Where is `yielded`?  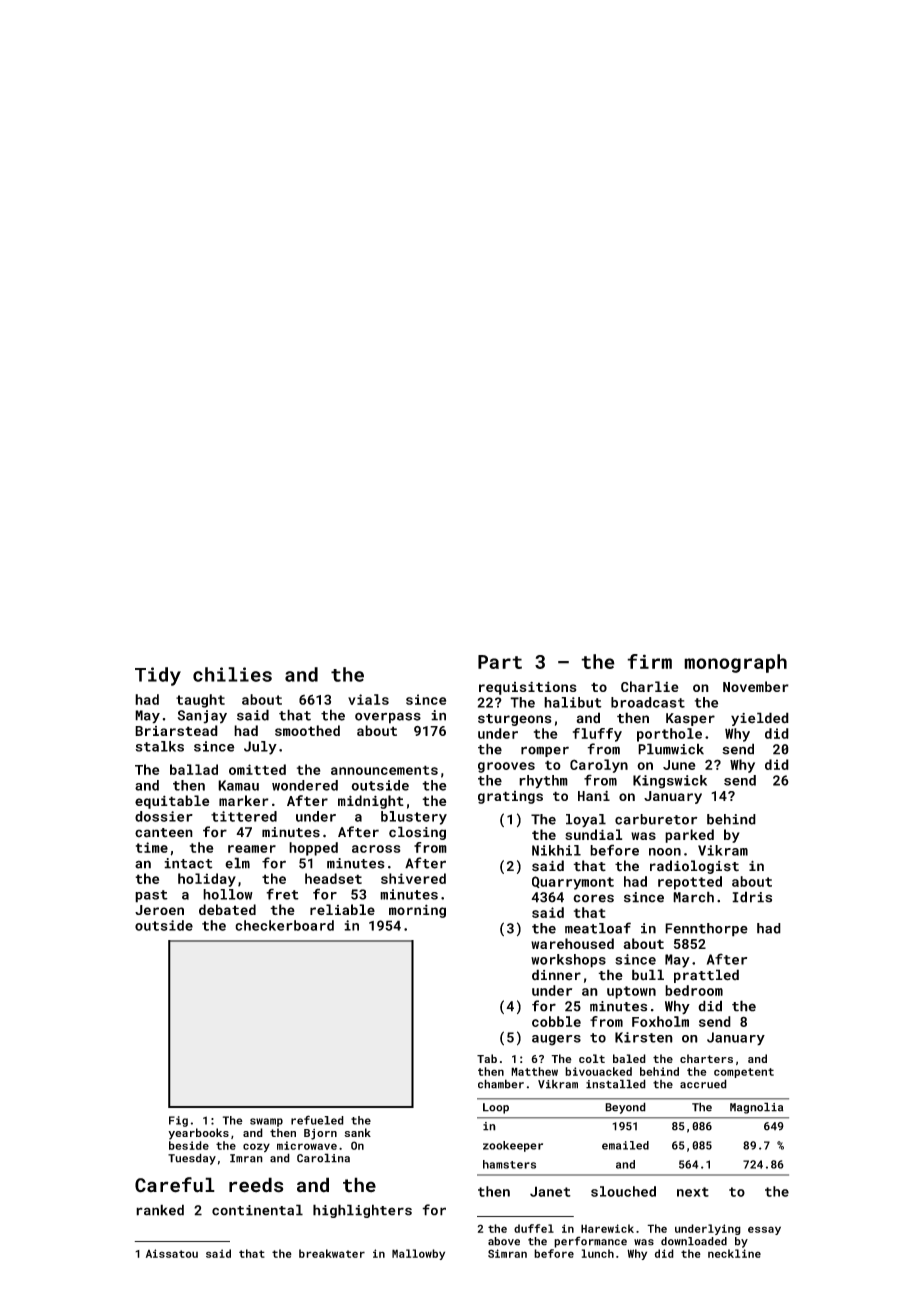 yielded is located at coordinates (760, 719).
